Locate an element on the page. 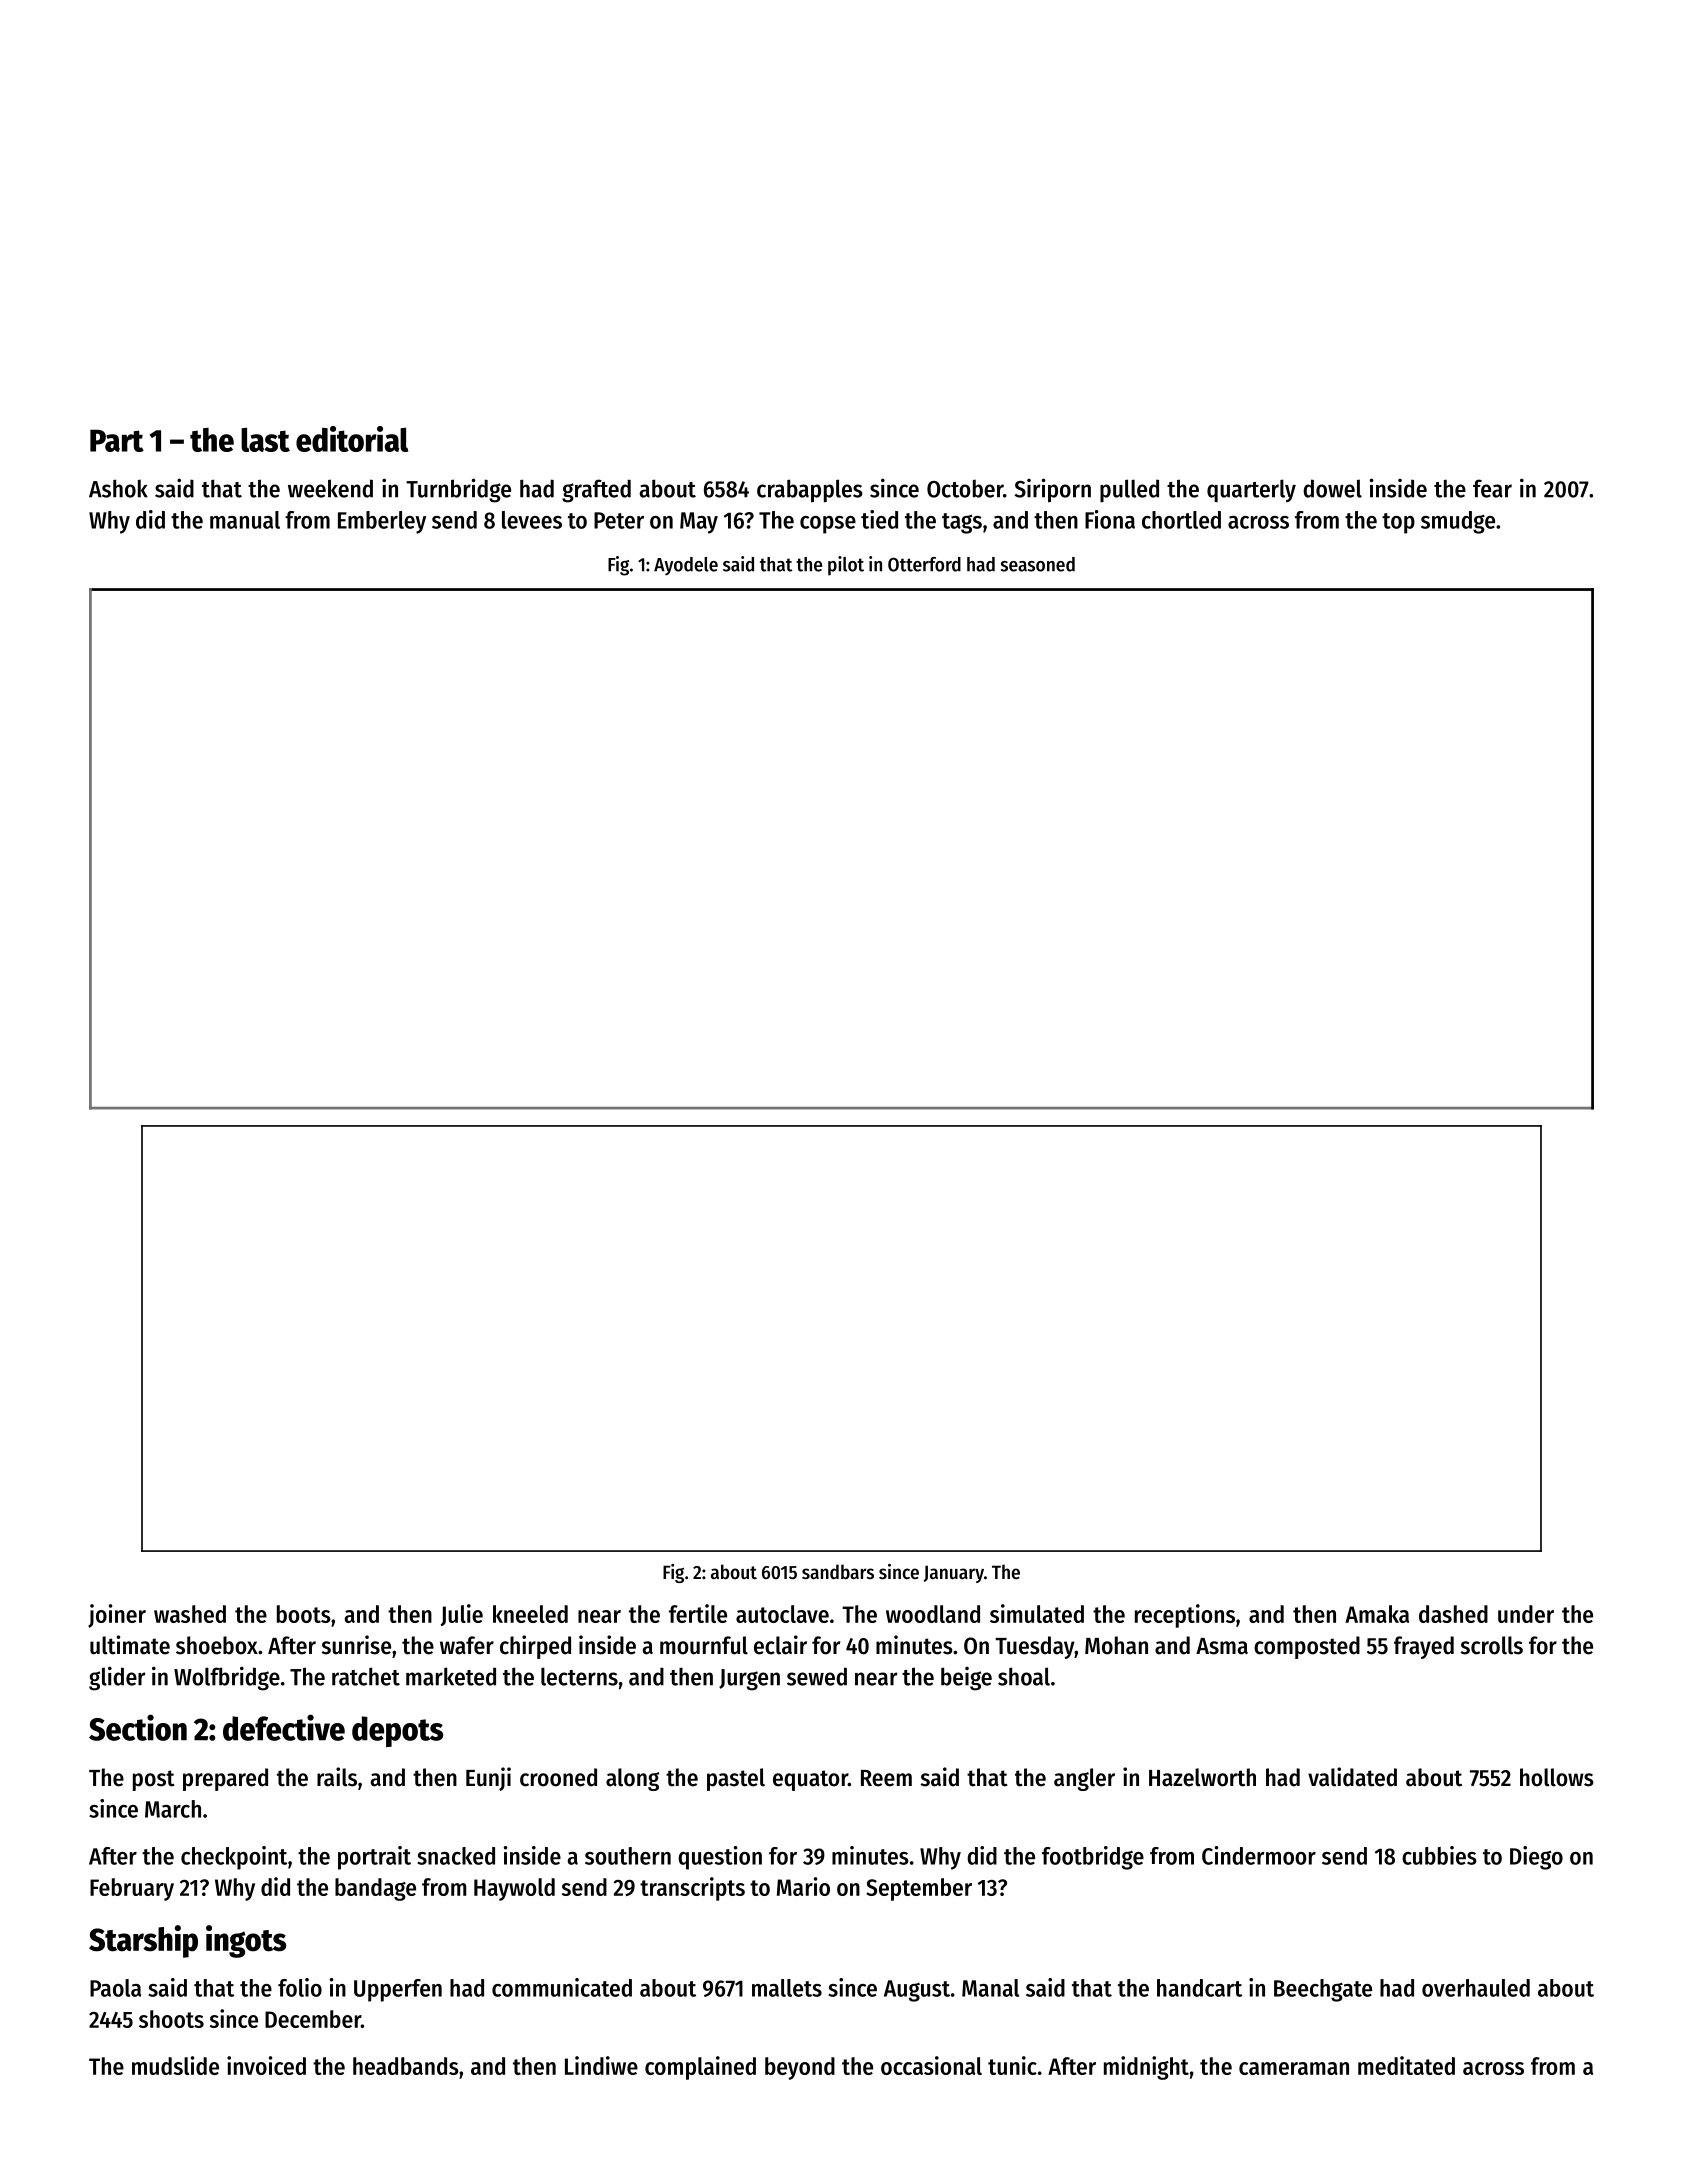  smudge is located at coordinates (1458, 522).
